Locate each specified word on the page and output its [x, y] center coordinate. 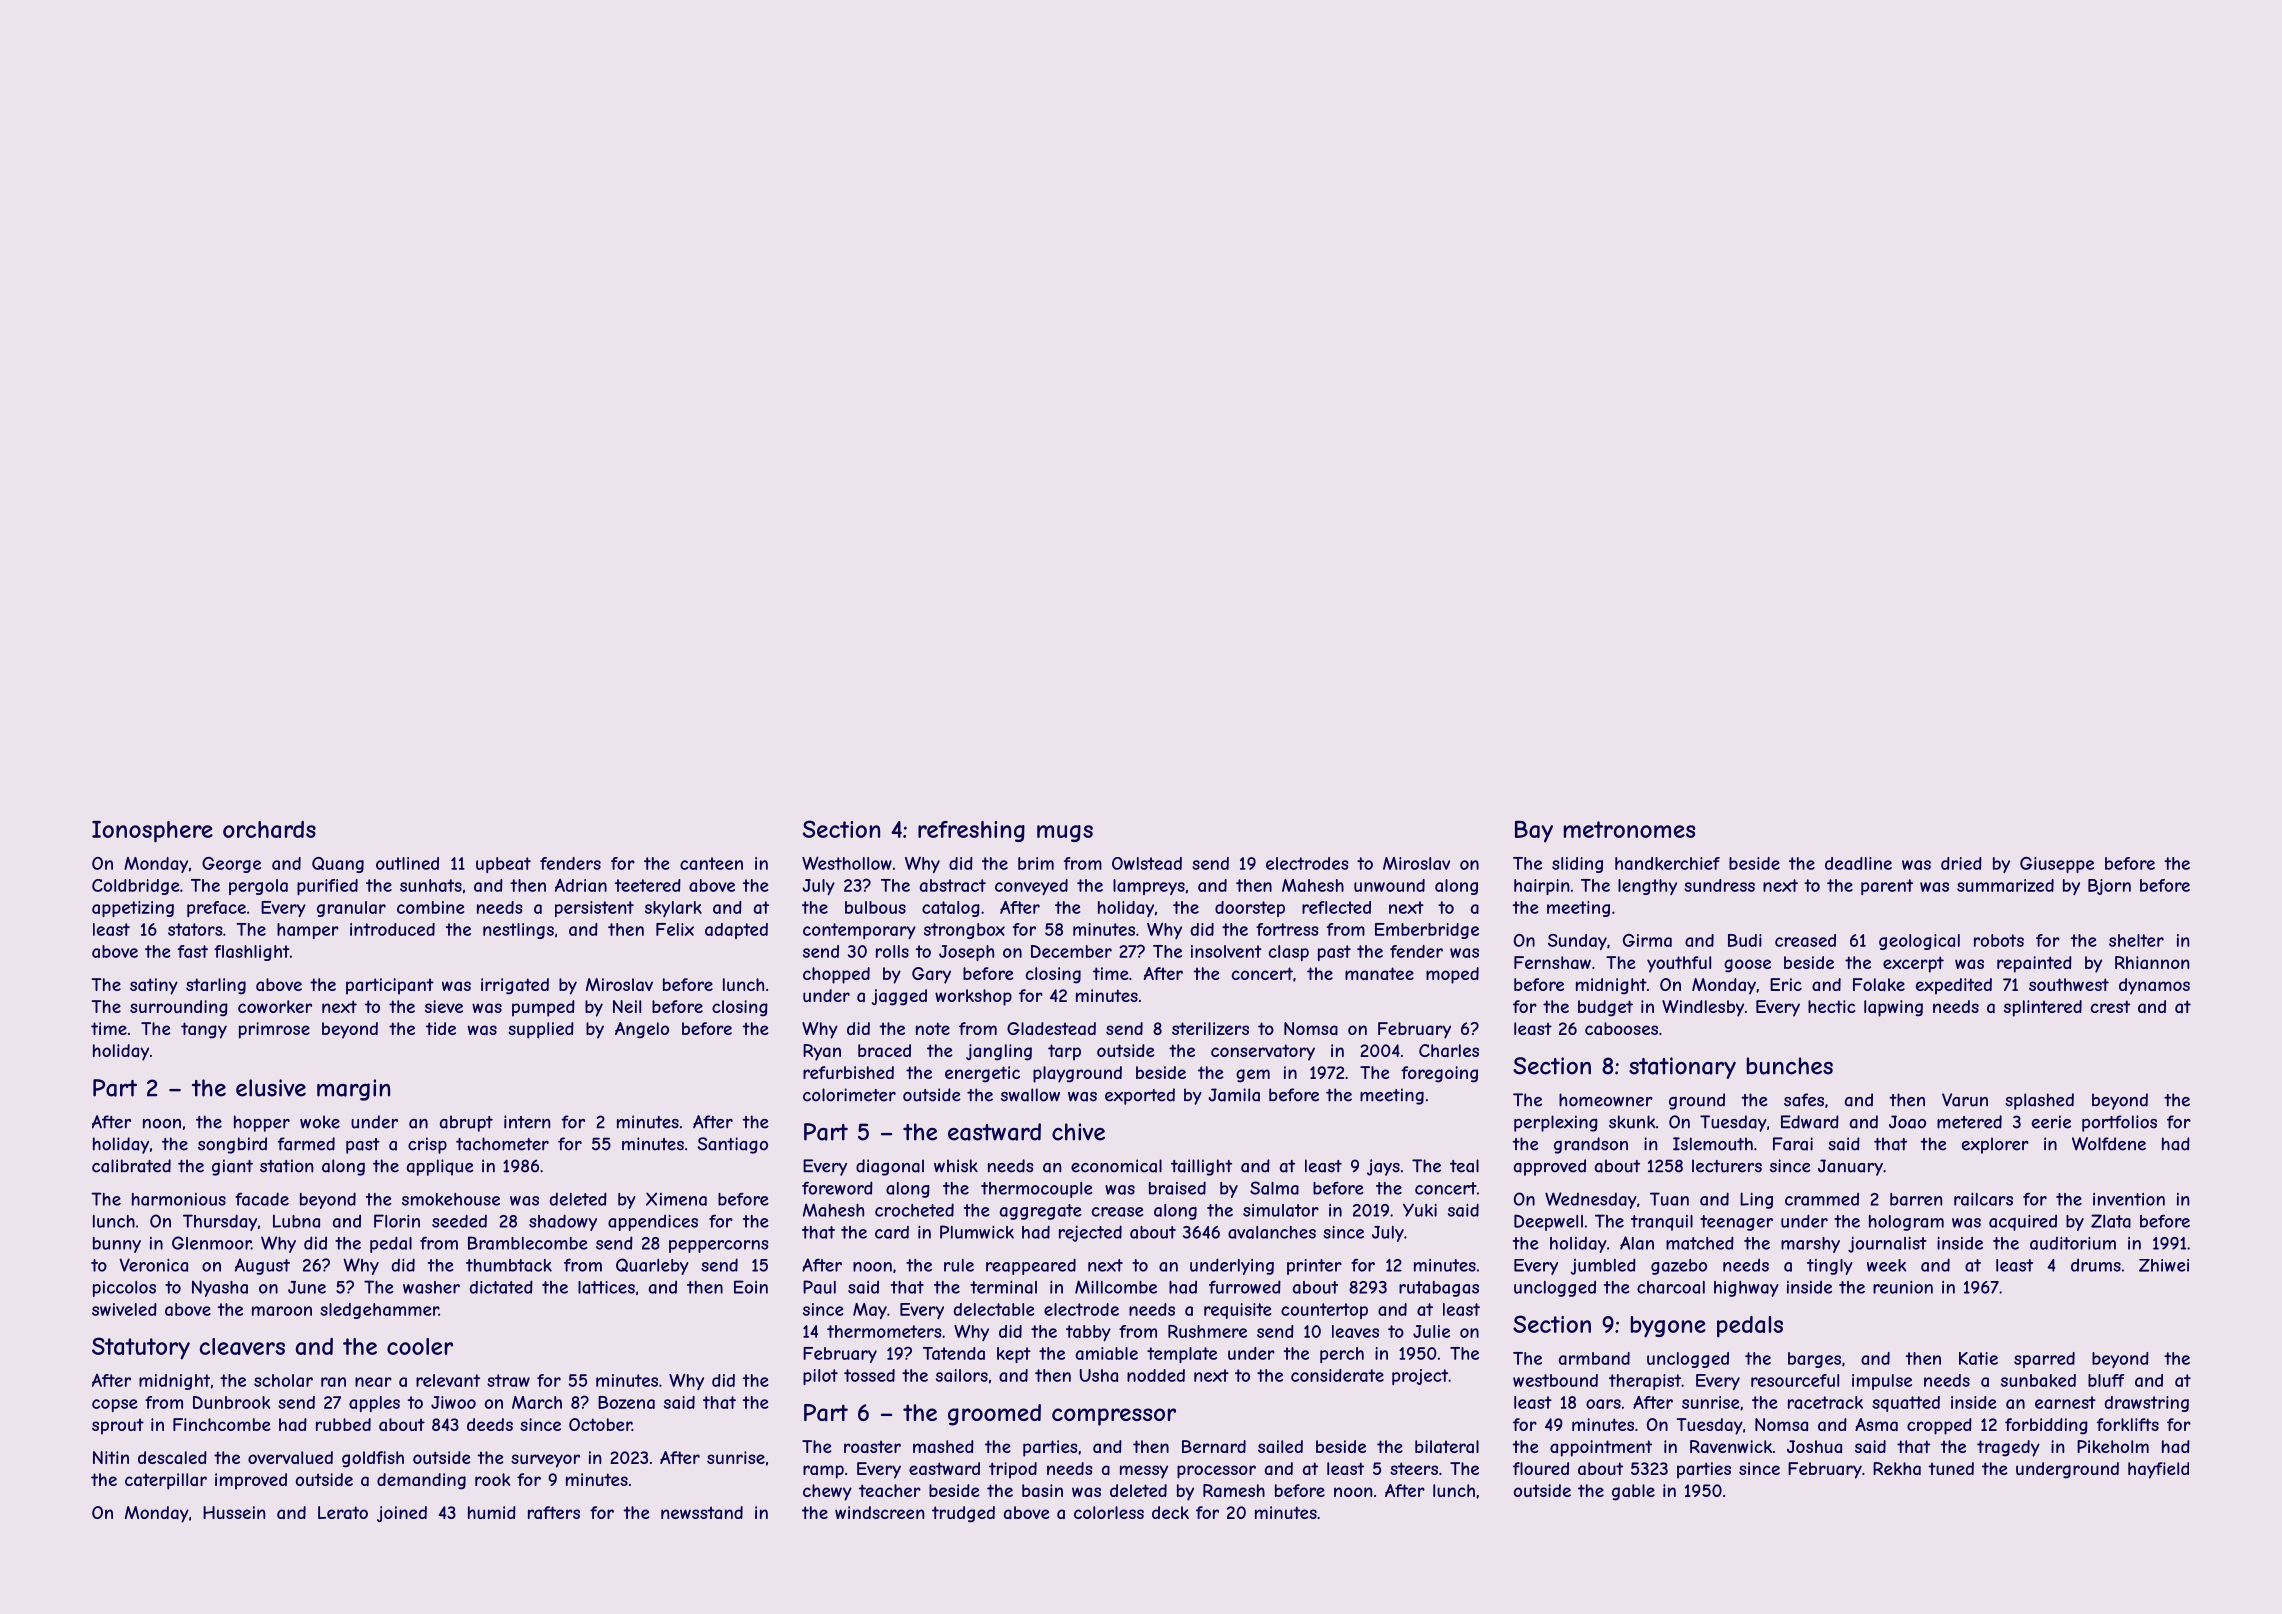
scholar [283, 1380]
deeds [490, 1424]
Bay [1534, 832]
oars [1603, 1404]
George [231, 865]
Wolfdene [2109, 1144]
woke [320, 1122]
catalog [951, 909]
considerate [1337, 1375]
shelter [2136, 940]
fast [193, 951]
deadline [1858, 863]
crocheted [914, 1210]
